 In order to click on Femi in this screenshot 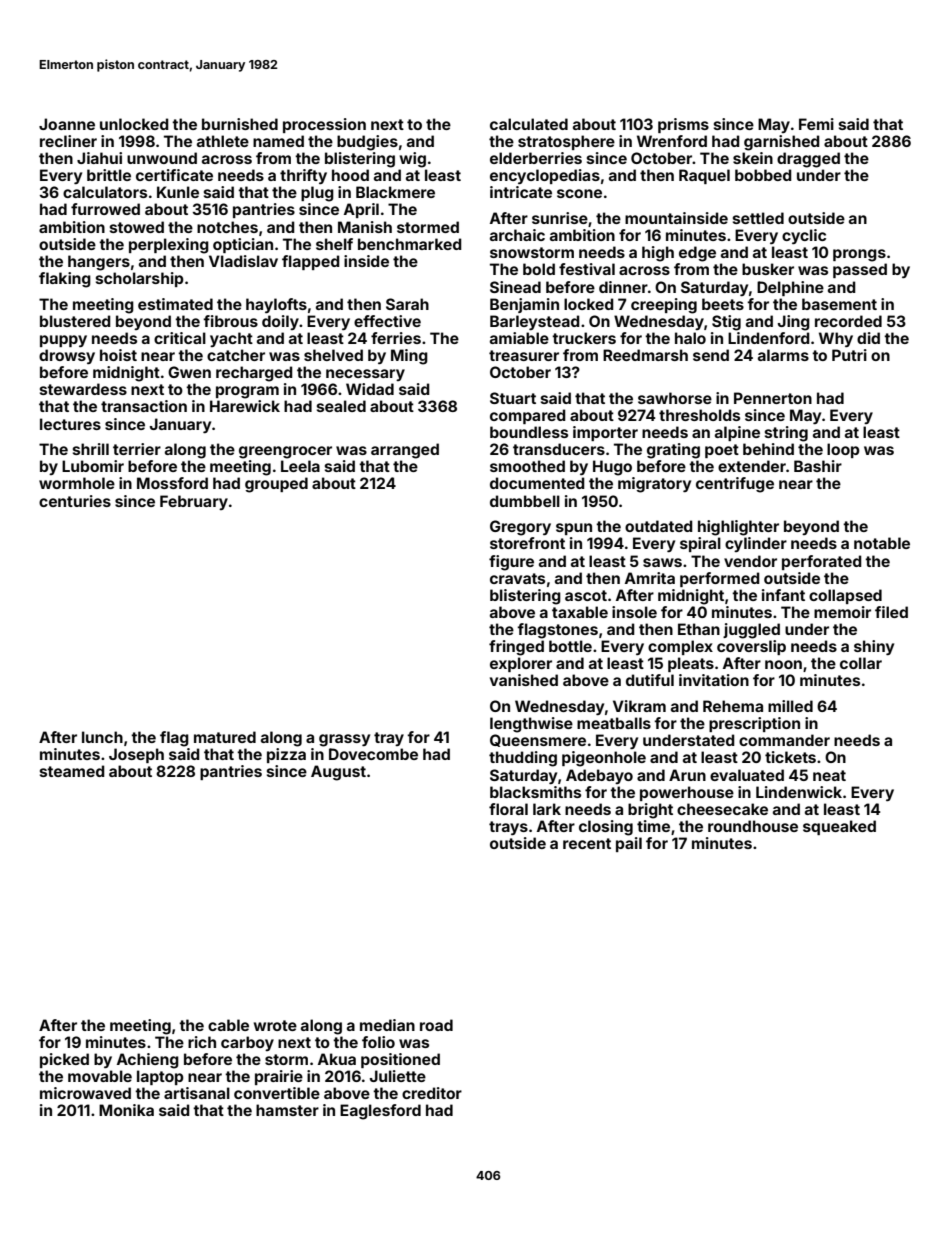, I will do `click(816, 124)`.
